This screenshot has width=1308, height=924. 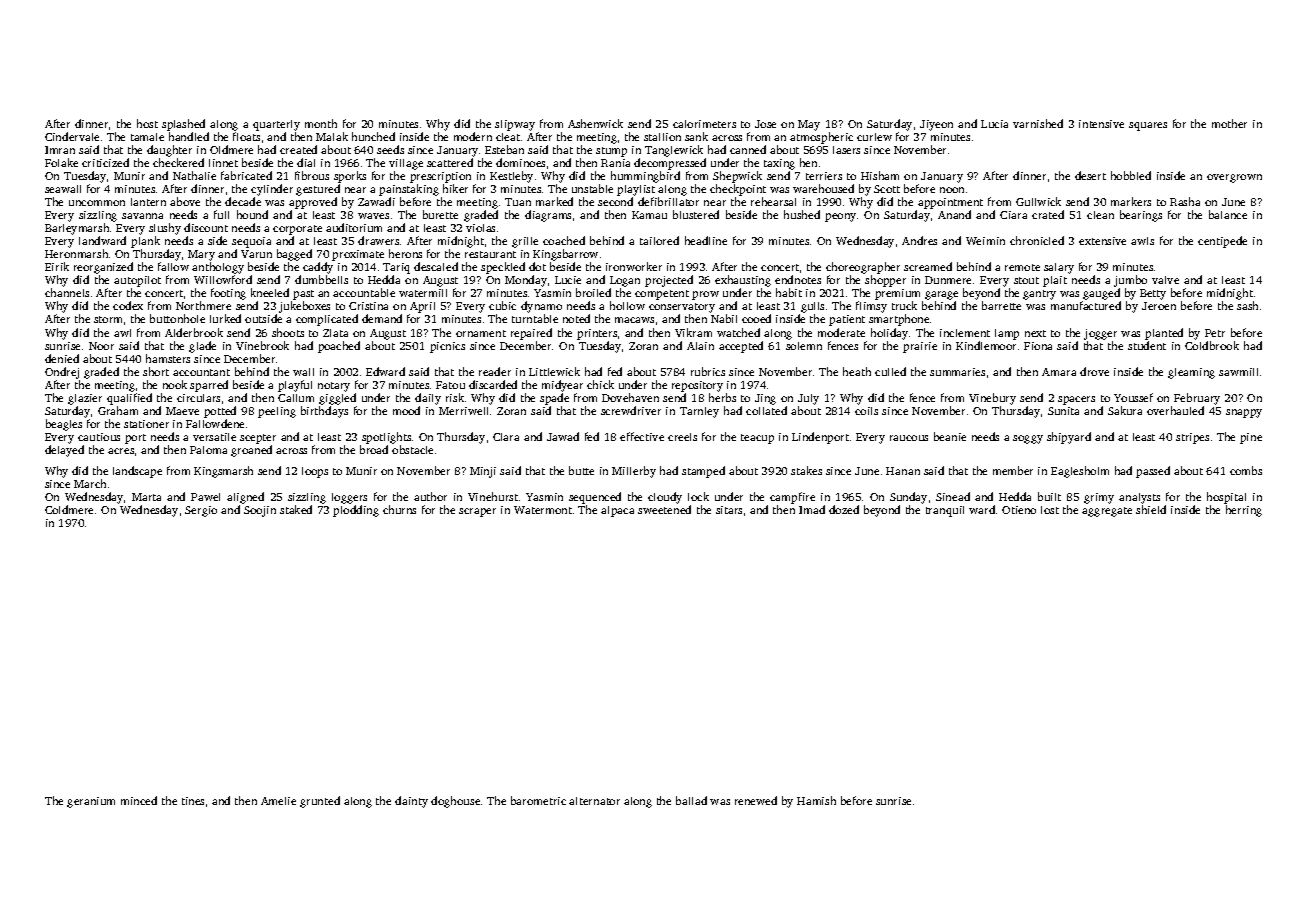 I want to click on Amelie, so click(x=278, y=801).
